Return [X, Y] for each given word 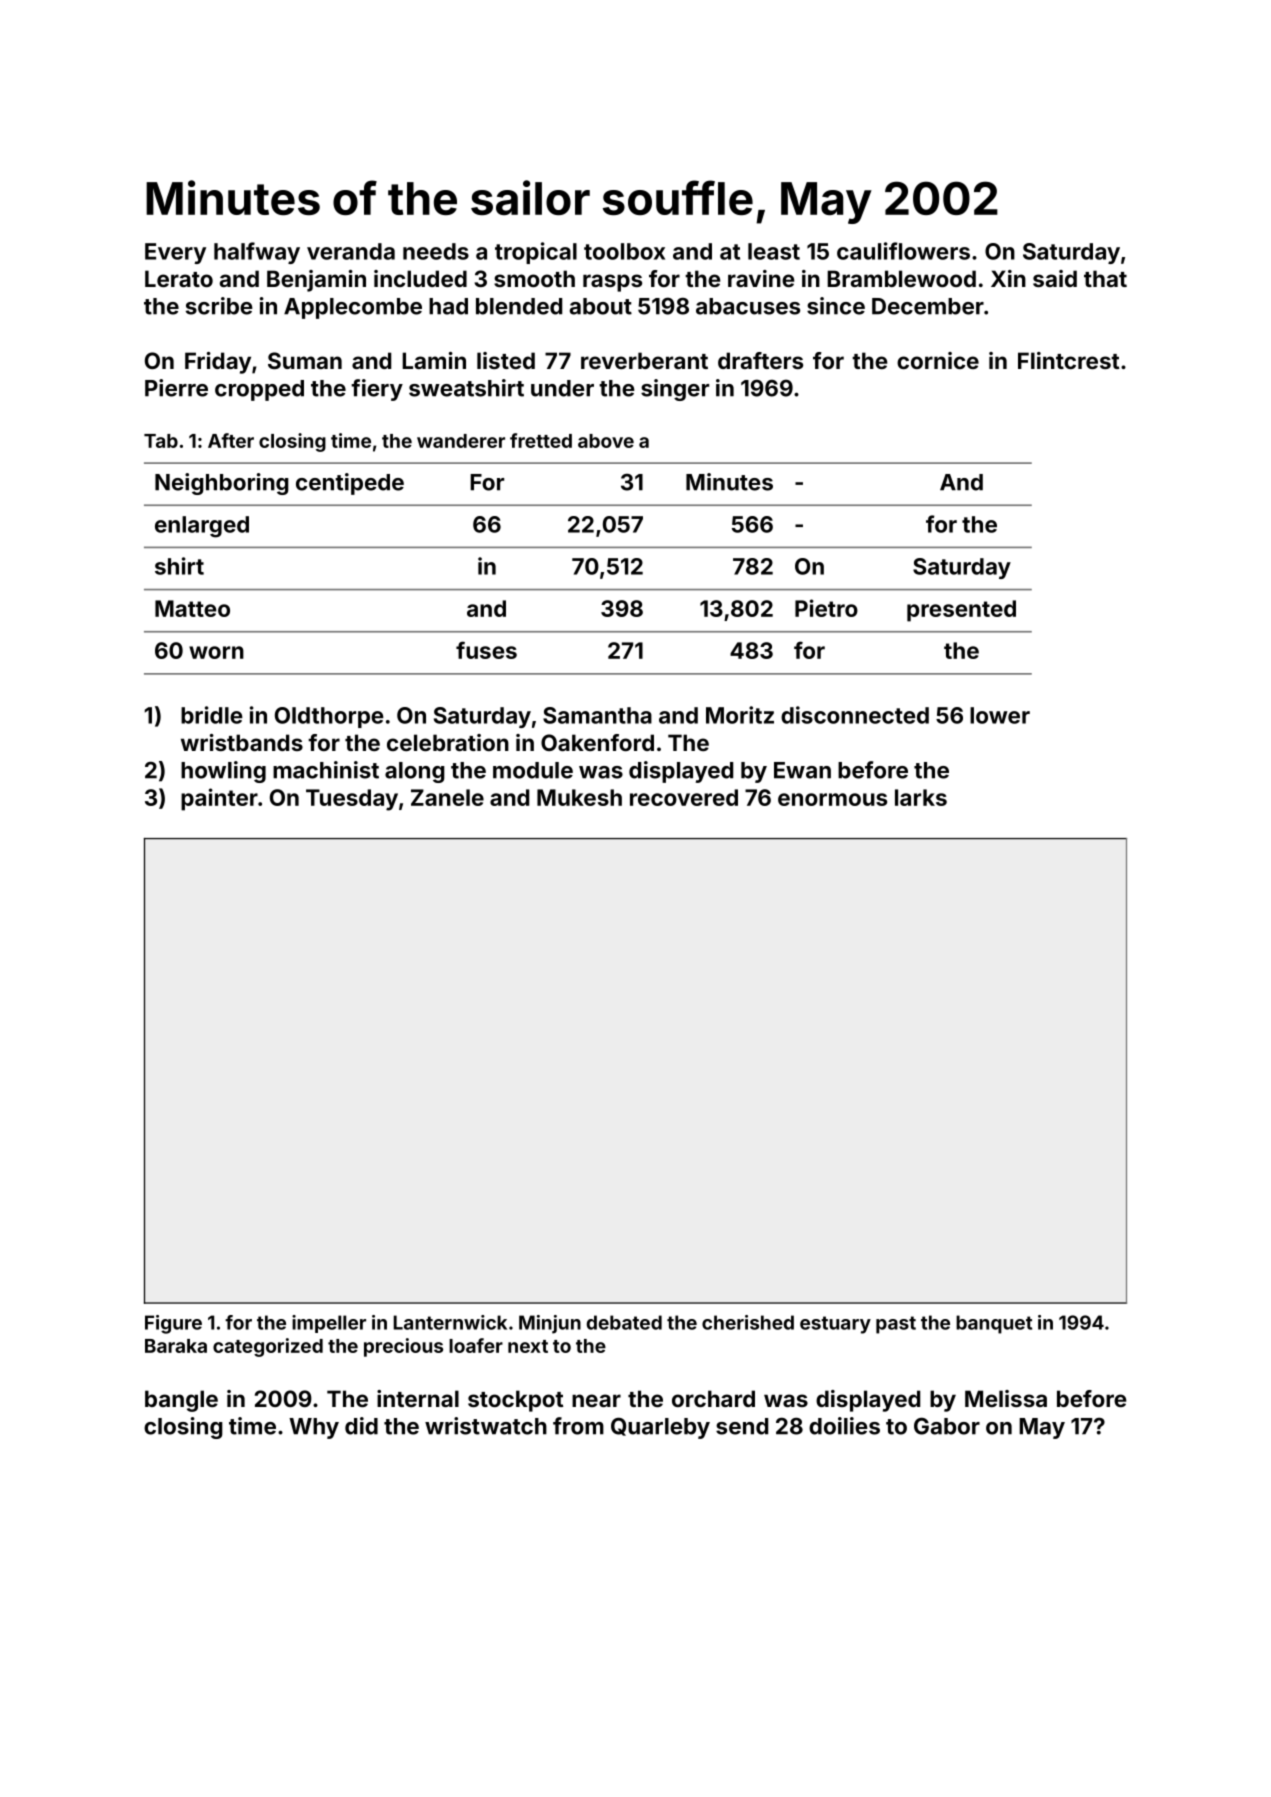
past [896, 1325]
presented [961, 611]
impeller [329, 1324]
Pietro [826, 608]
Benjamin [316, 281]
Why [314, 1428]
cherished [748, 1322]
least [774, 251]
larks [921, 797]
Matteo [192, 608]
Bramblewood [901, 278]
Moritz [740, 715]
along [415, 772]
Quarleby [660, 1428]
